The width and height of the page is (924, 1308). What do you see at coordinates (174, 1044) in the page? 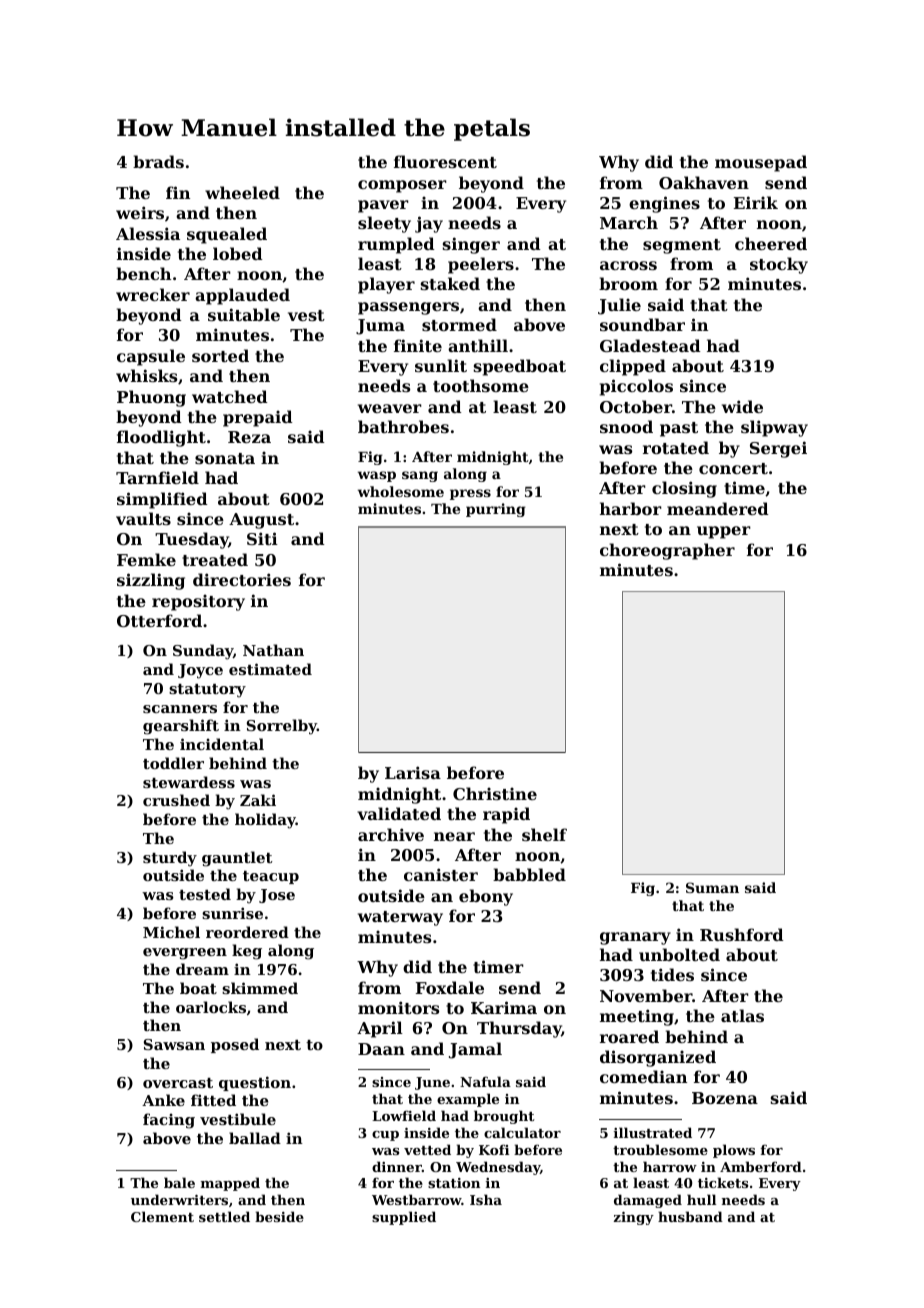
I see `Sawsan` at bounding box center [174, 1044].
